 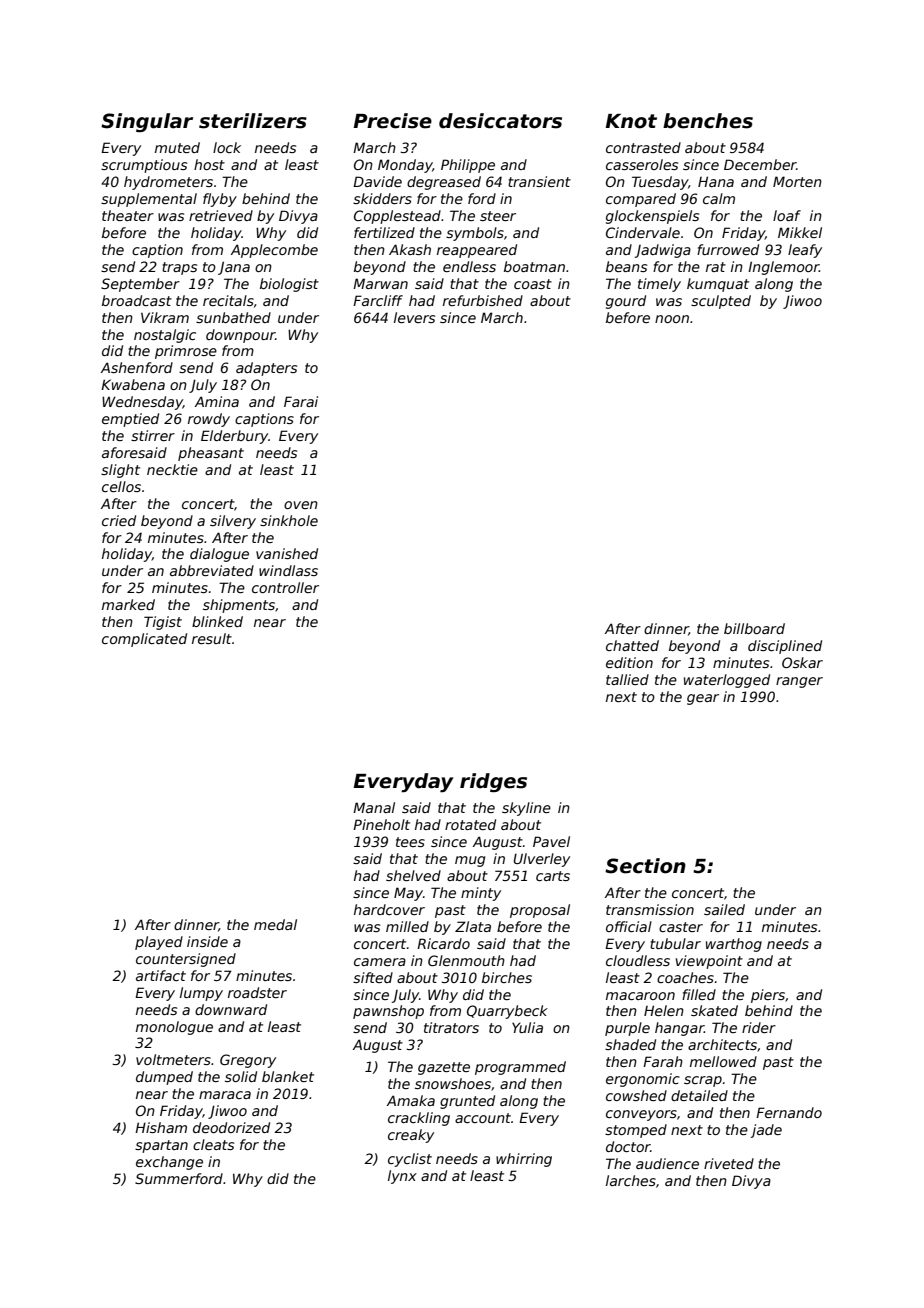 I want to click on supplemental, so click(x=149, y=200).
